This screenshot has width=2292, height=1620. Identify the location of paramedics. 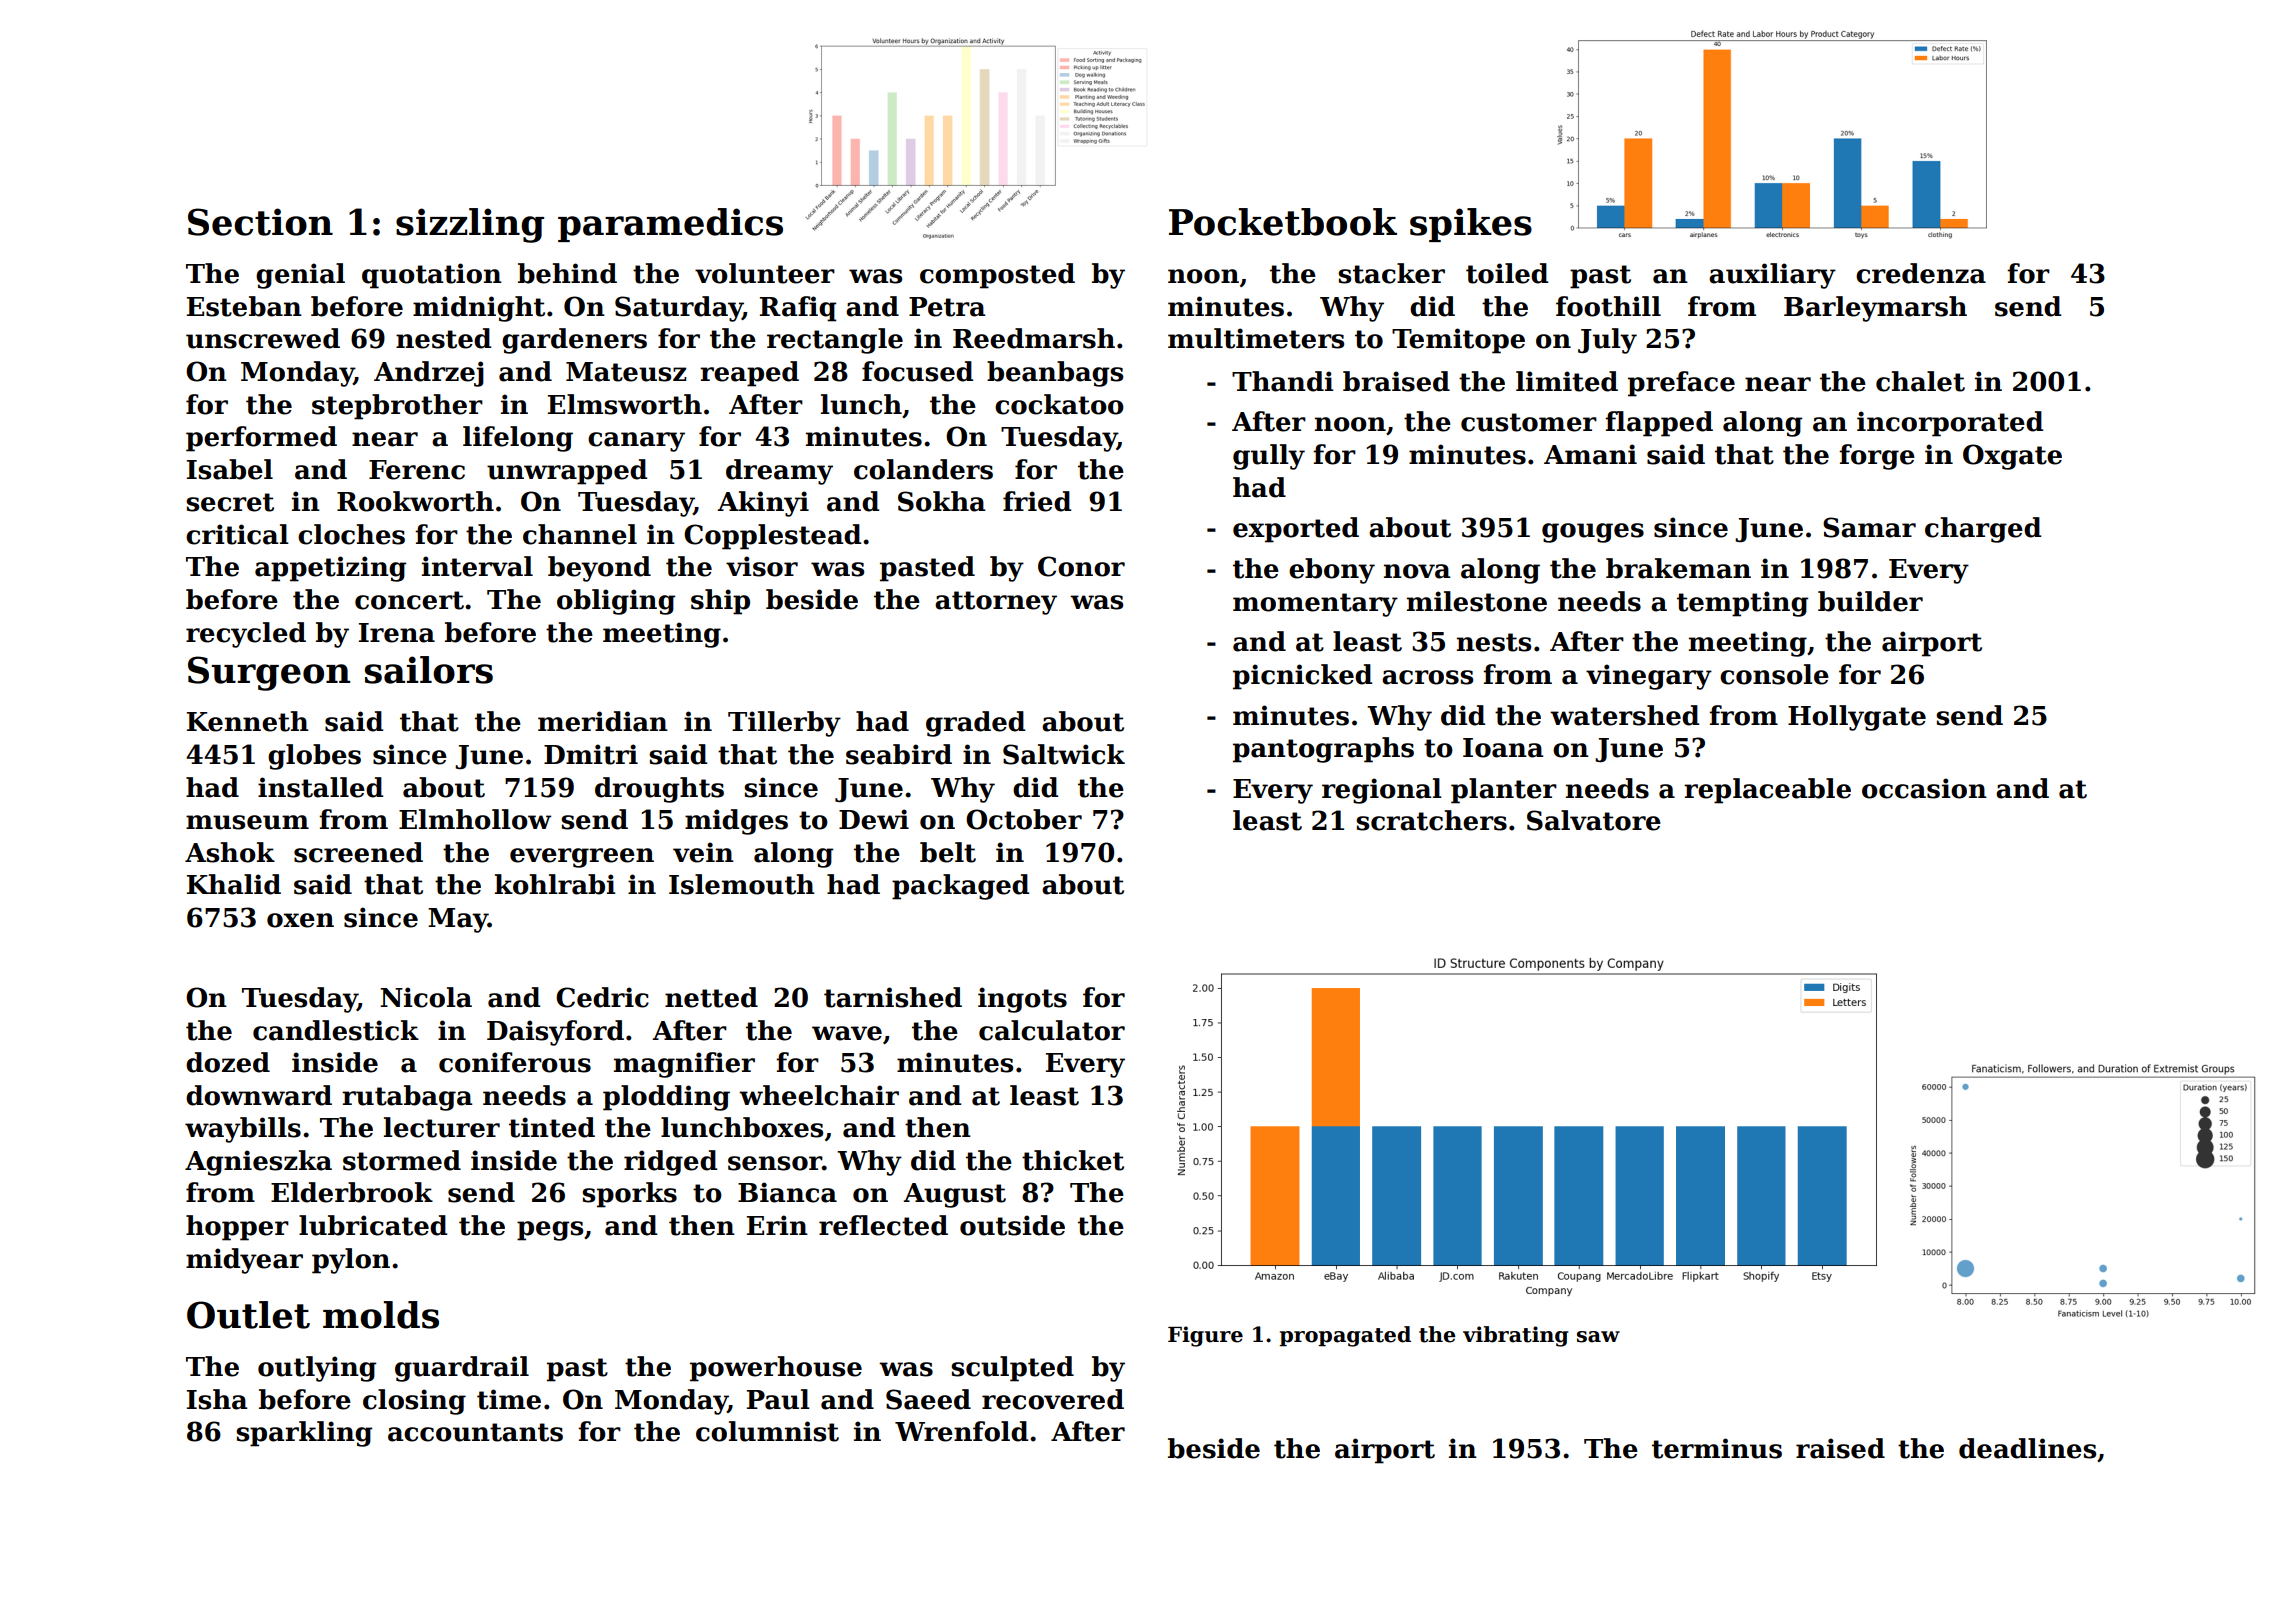
(670, 225).
